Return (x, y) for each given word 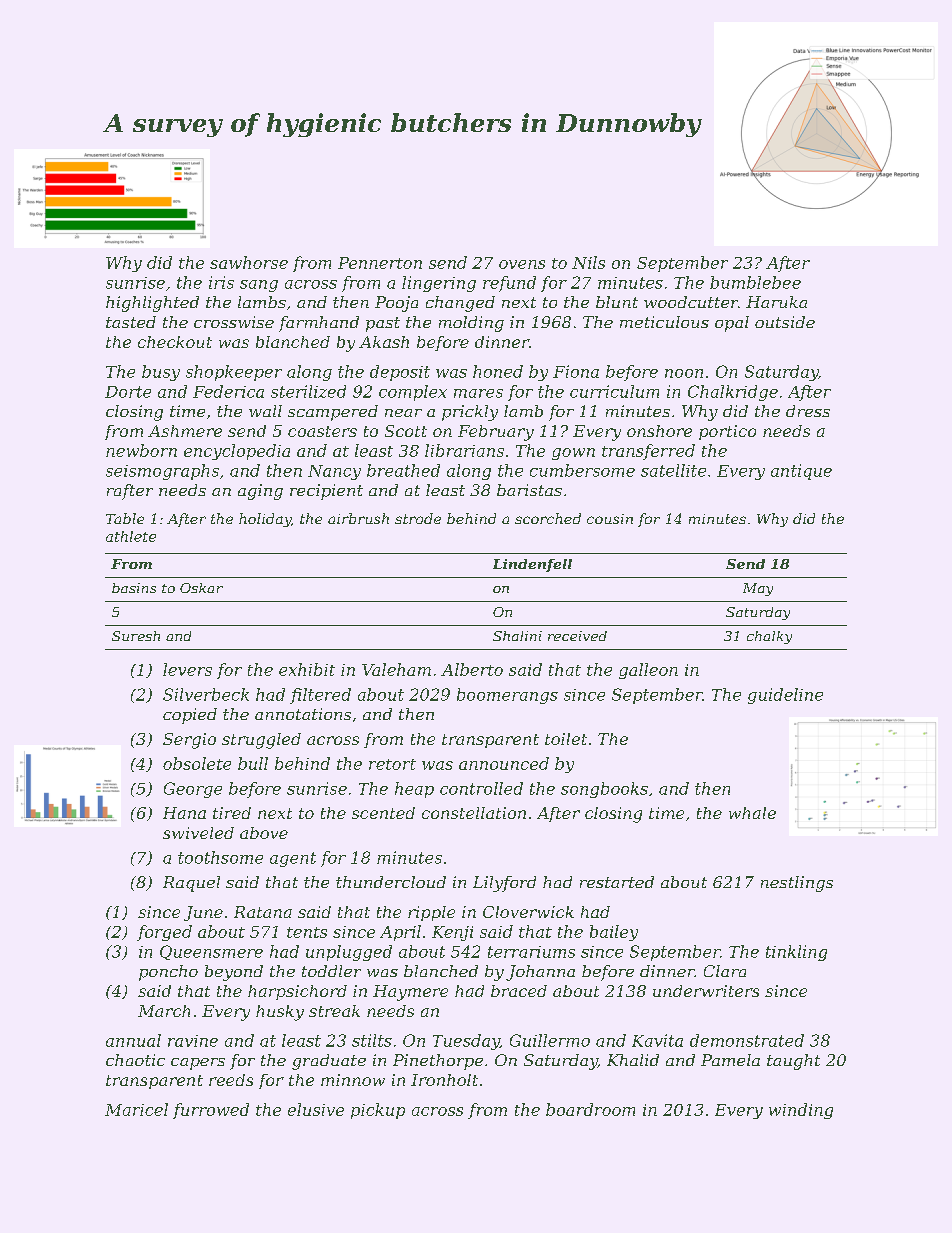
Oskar (201, 588)
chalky (769, 637)
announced (504, 763)
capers (198, 1064)
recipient (326, 492)
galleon (648, 671)
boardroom (590, 1109)
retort (392, 764)
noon (684, 373)
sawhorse (249, 262)
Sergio (189, 741)
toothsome (220, 857)
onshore (659, 431)
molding (471, 324)
